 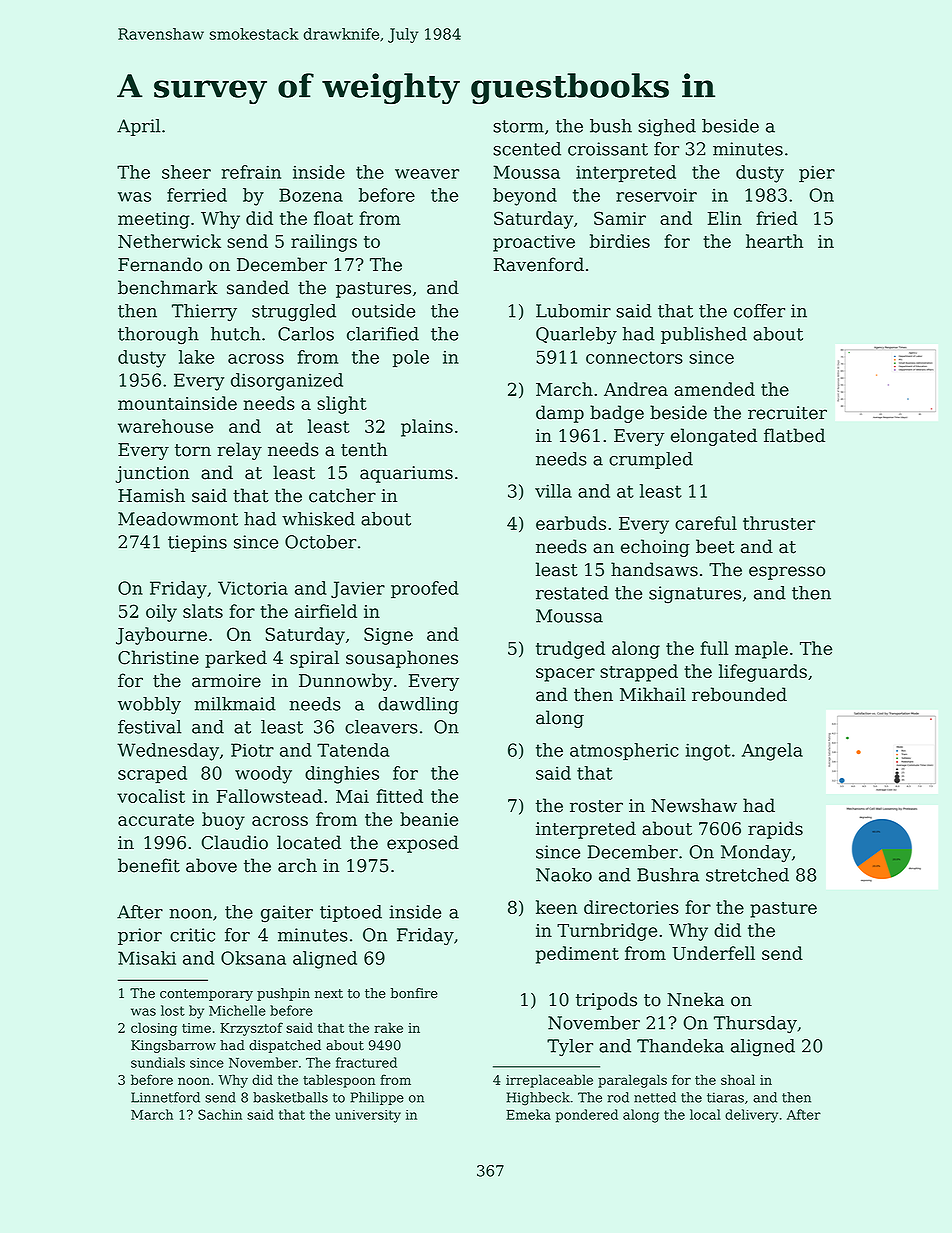 I want to click on cleavers, so click(x=381, y=727).
